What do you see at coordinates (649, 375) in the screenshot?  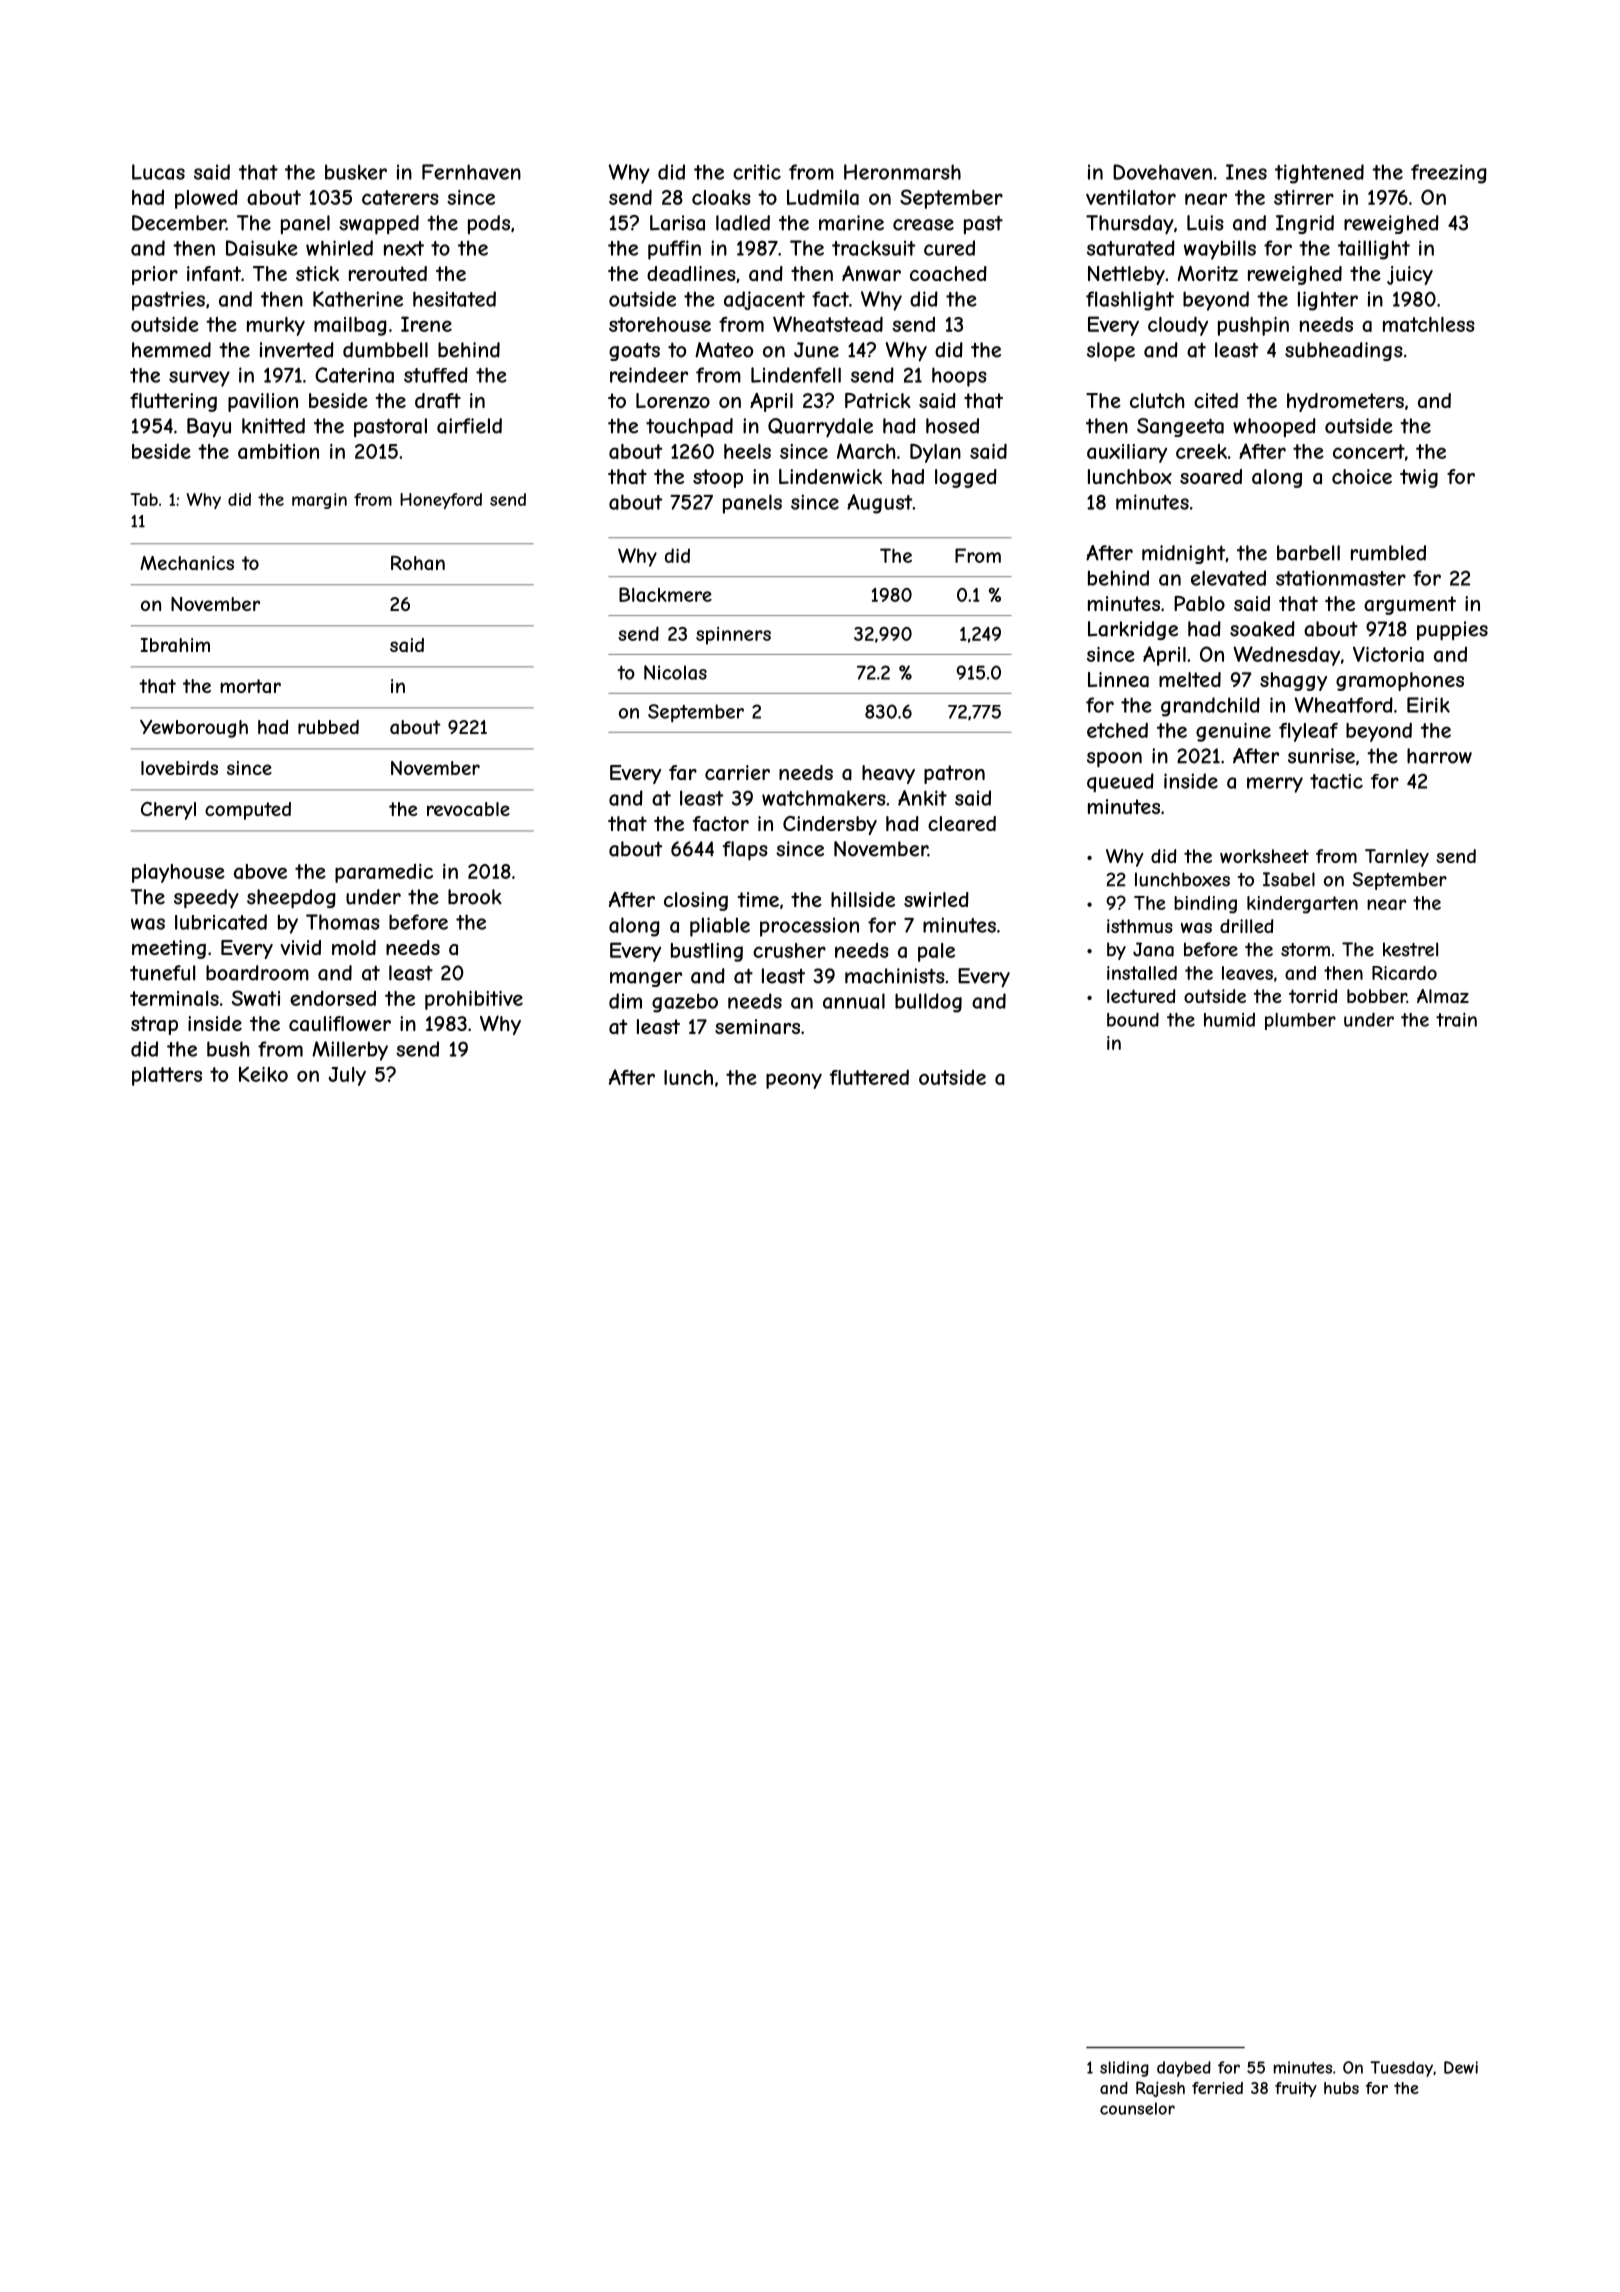 I see `reindeer` at bounding box center [649, 375].
